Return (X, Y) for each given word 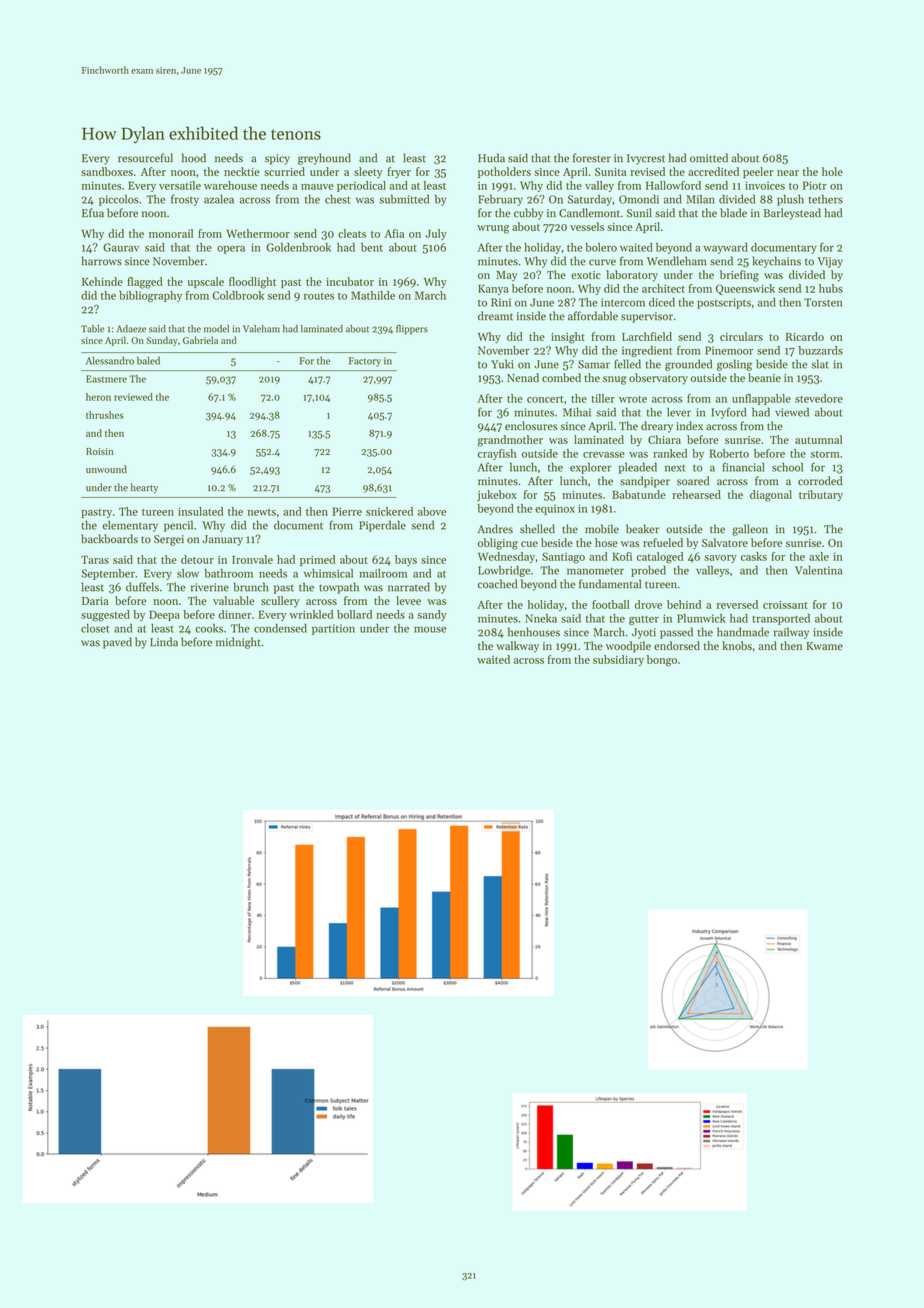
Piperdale (382, 526)
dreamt (495, 316)
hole (832, 171)
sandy (432, 615)
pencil (178, 526)
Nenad (523, 377)
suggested (105, 616)
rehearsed (696, 494)
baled (148, 360)
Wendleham (677, 261)
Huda (491, 158)
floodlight (252, 283)
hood (194, 158)
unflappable (761, 399)
